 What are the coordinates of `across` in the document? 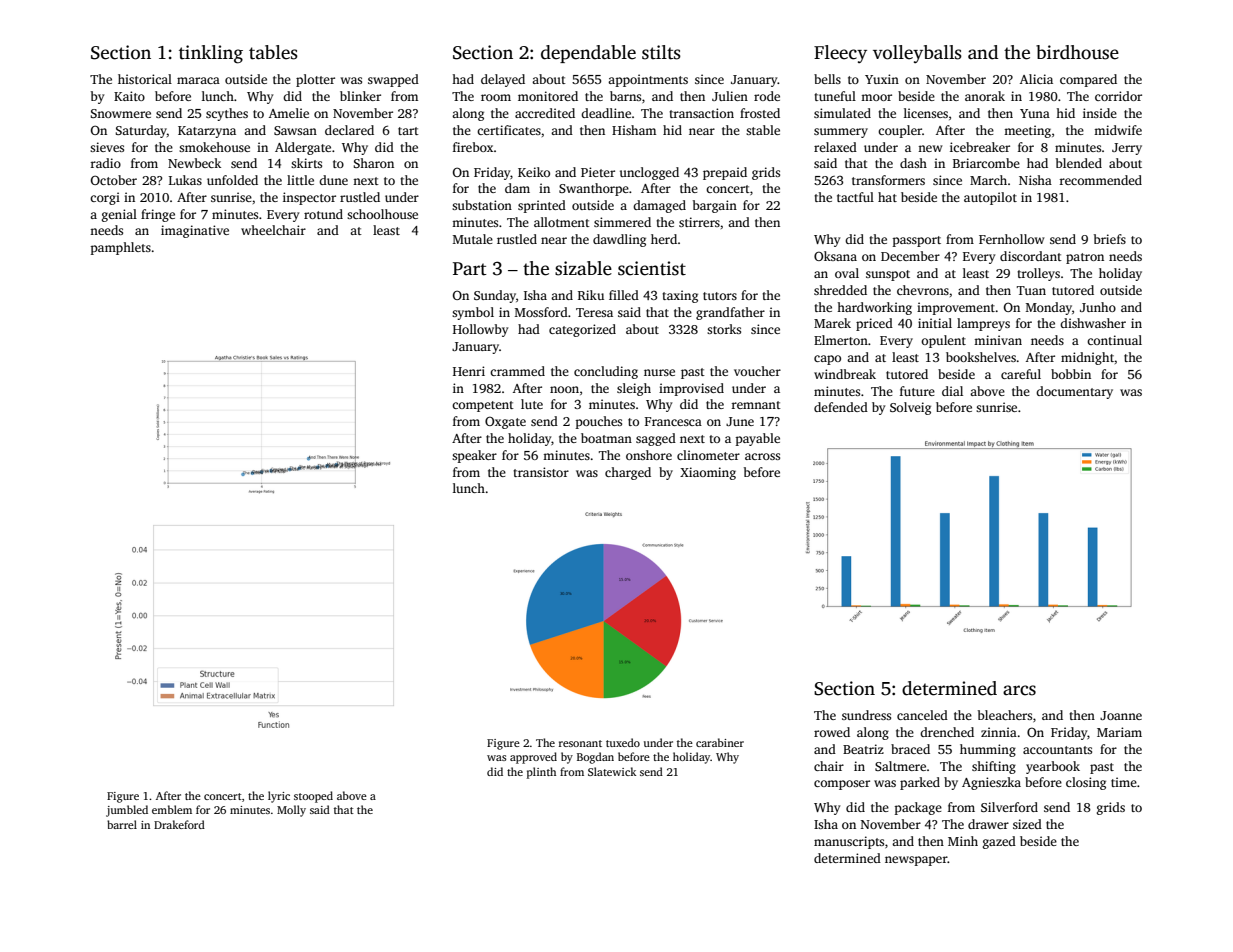 It's located at (762, 456).
